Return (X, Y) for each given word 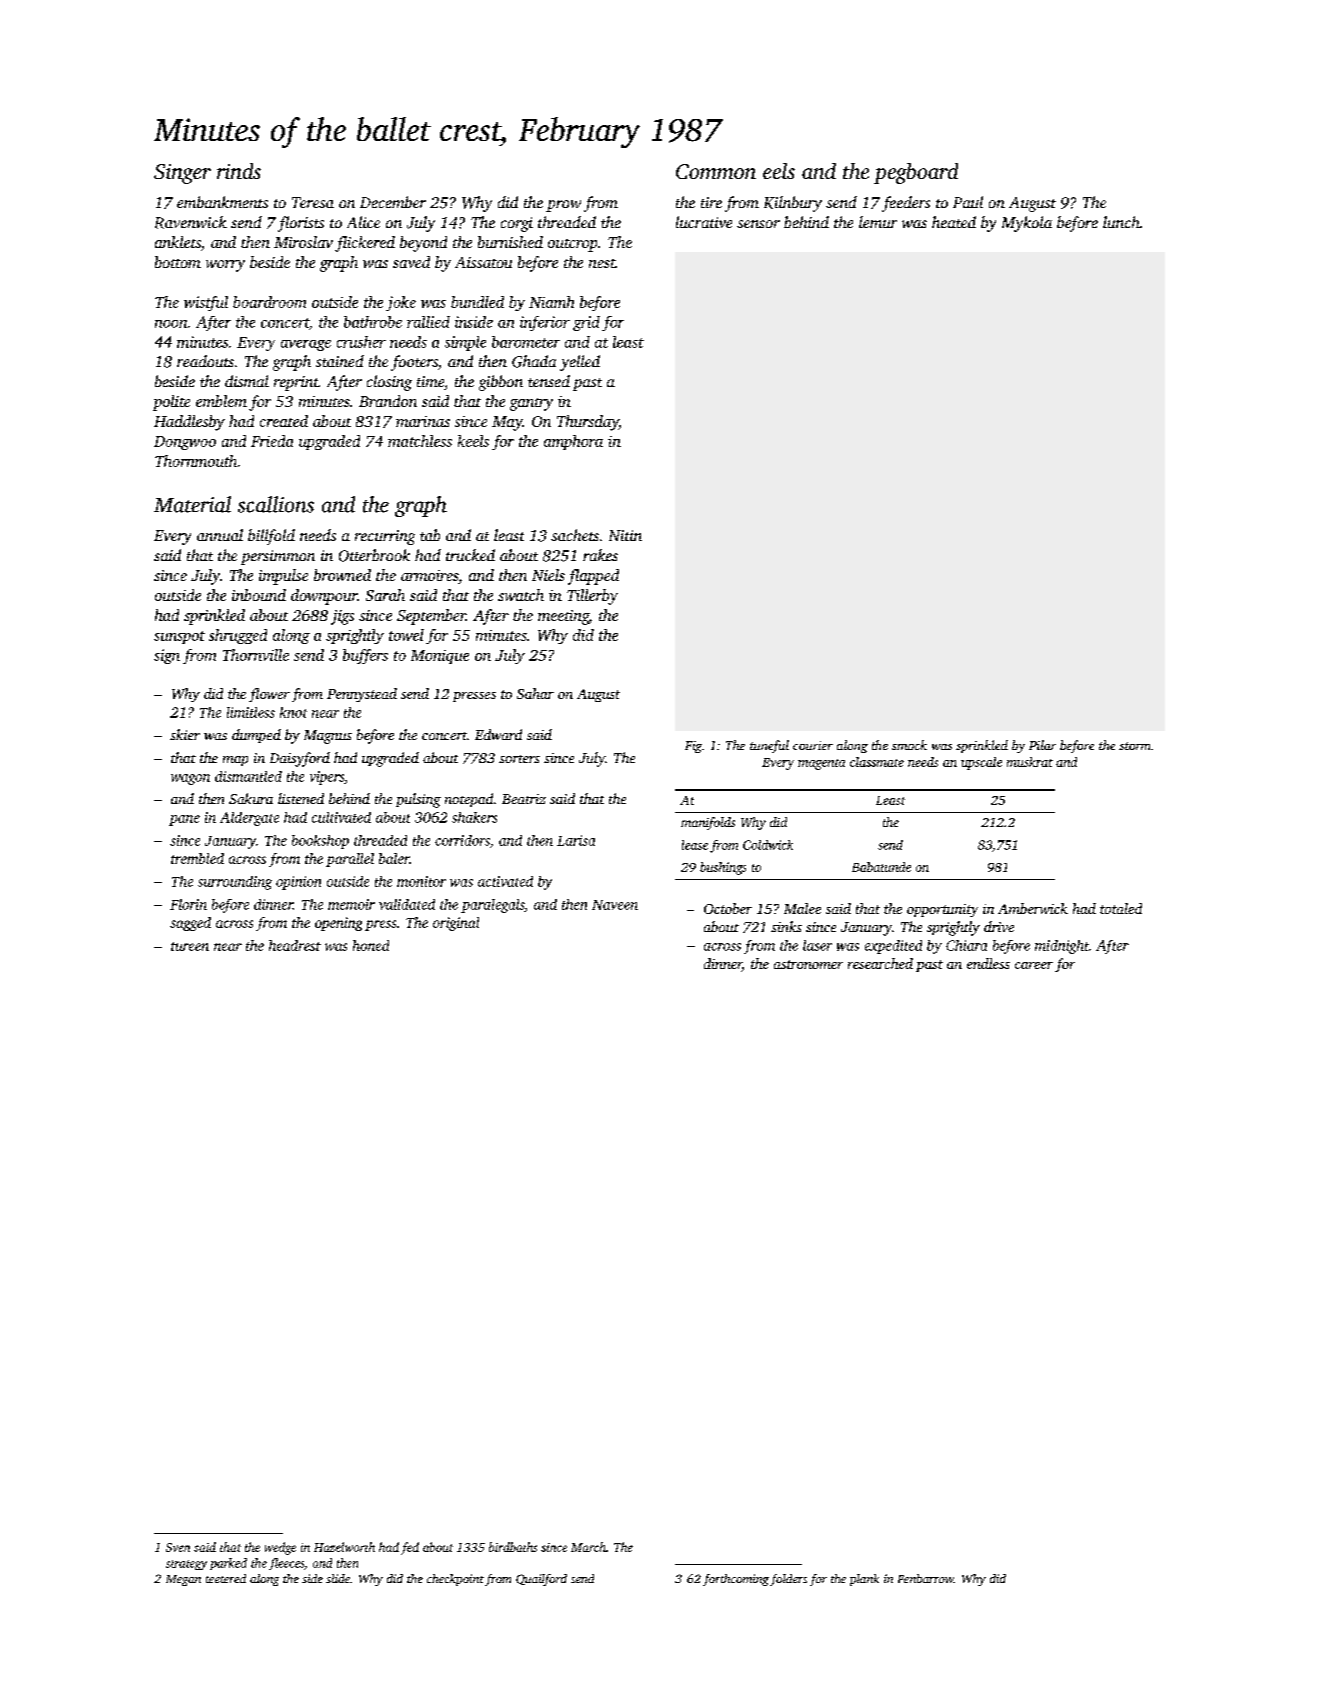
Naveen (615, 905)
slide (338, 1578)
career (1034, 965)
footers (414, 363)
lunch (1121, 222)
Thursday (588, 423)
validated (407, 904)
